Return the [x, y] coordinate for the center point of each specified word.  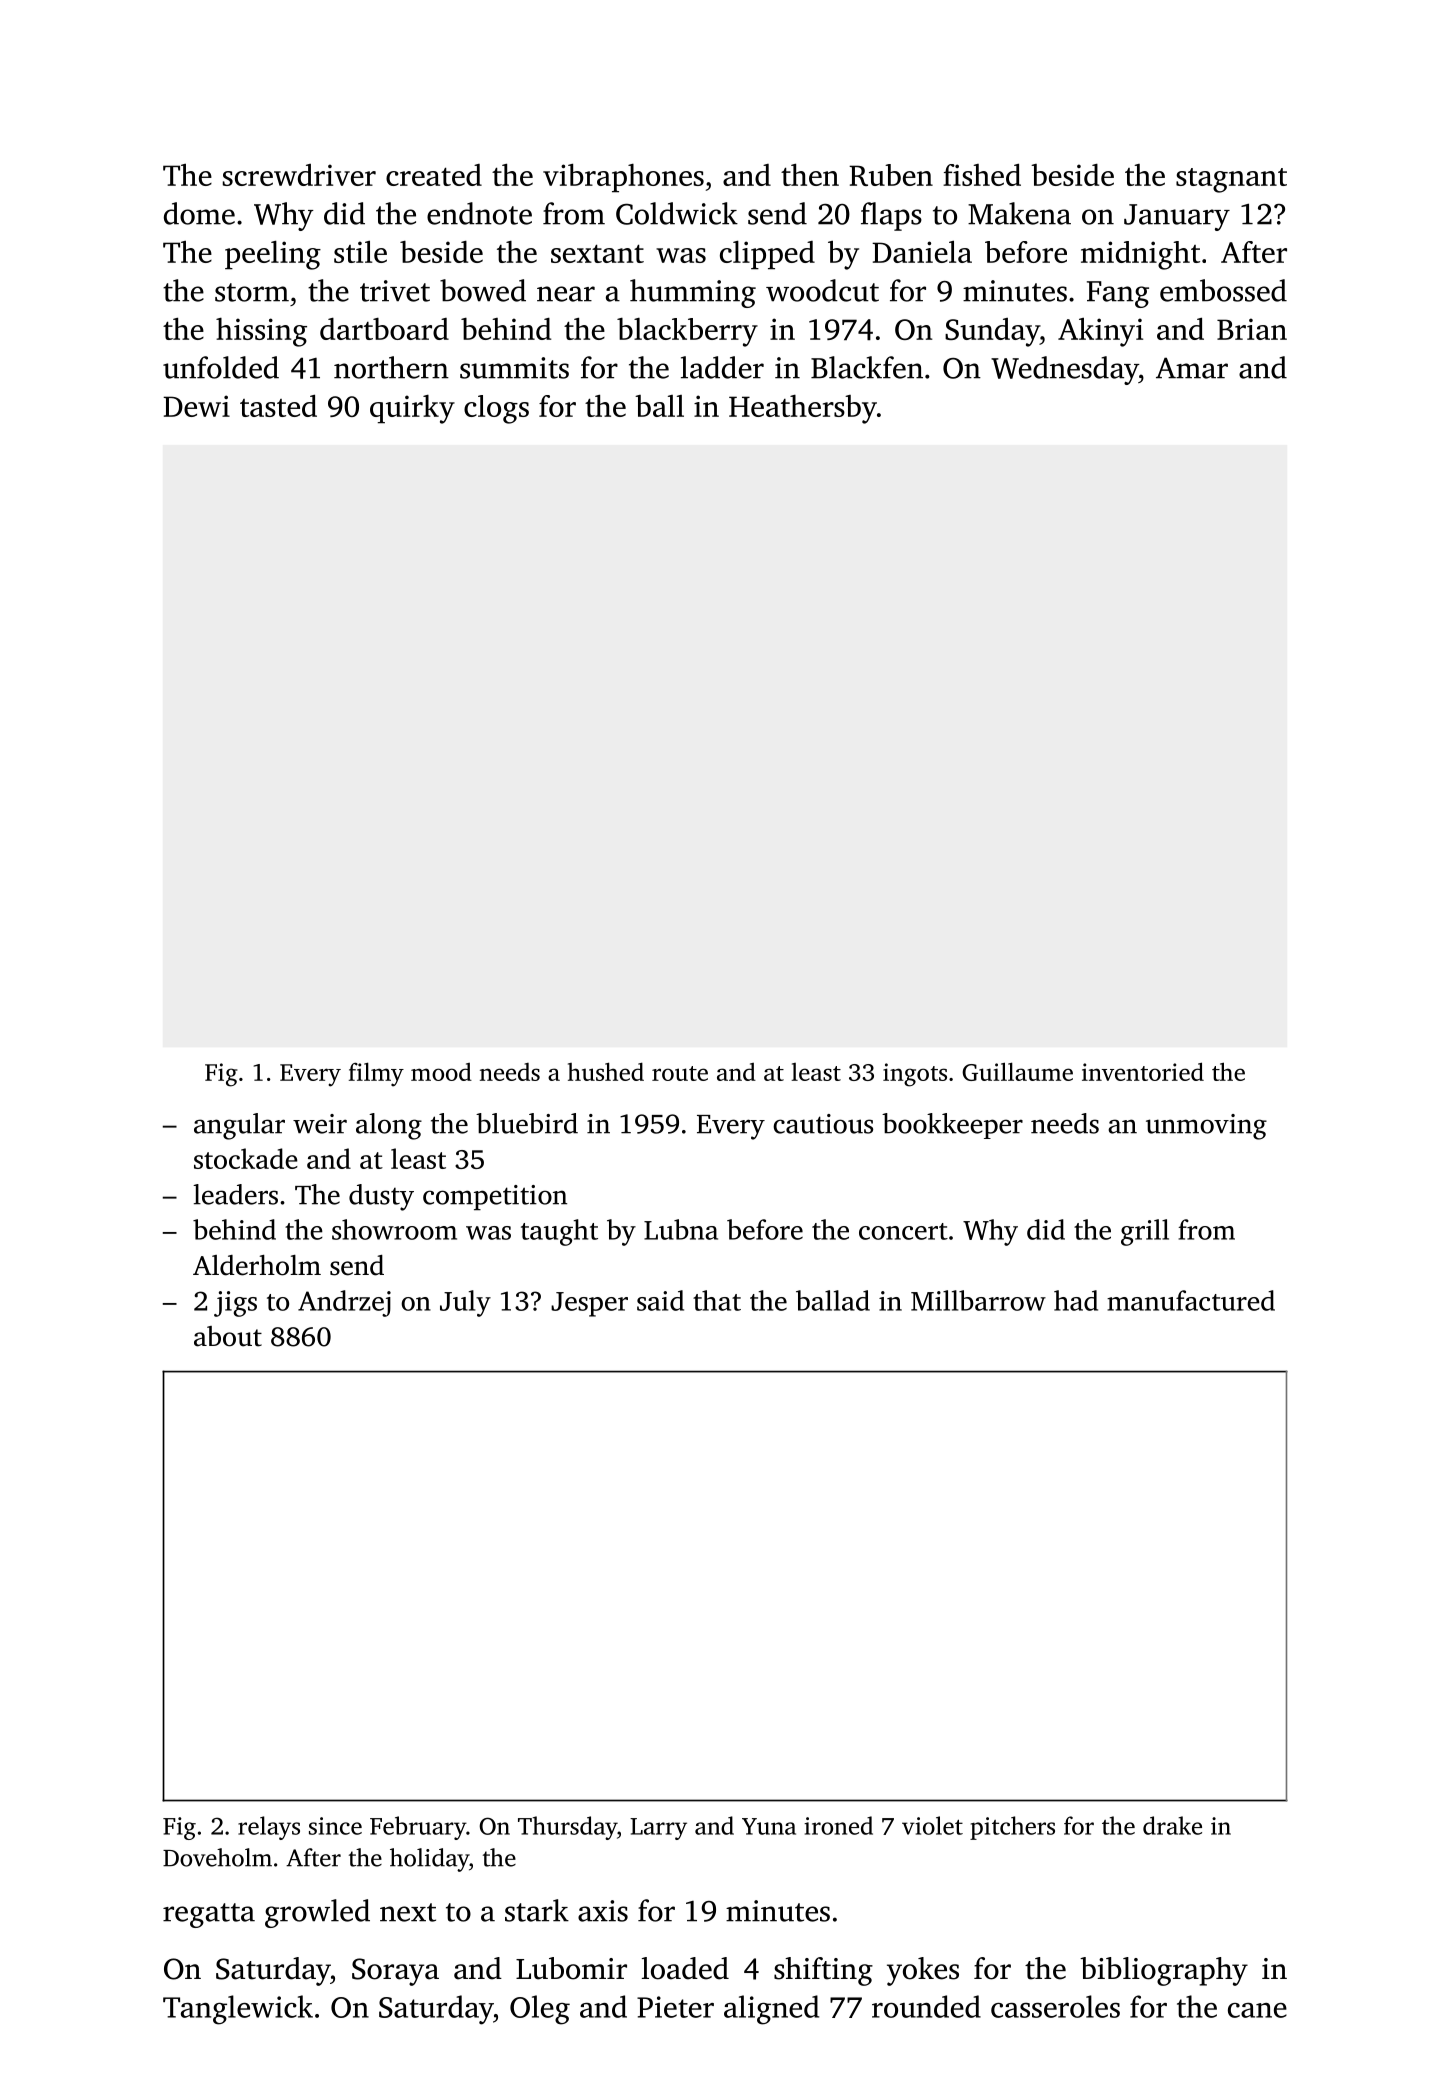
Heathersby [803, 409]
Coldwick [677, 213]
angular [239, 1126]
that [717, 1300]
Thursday [567, 1828]
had [1076, 1300]
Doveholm [217, 1857]
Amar [1192, 368]
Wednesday [1065, 370]
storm [252, 292]
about [228, 1336]
